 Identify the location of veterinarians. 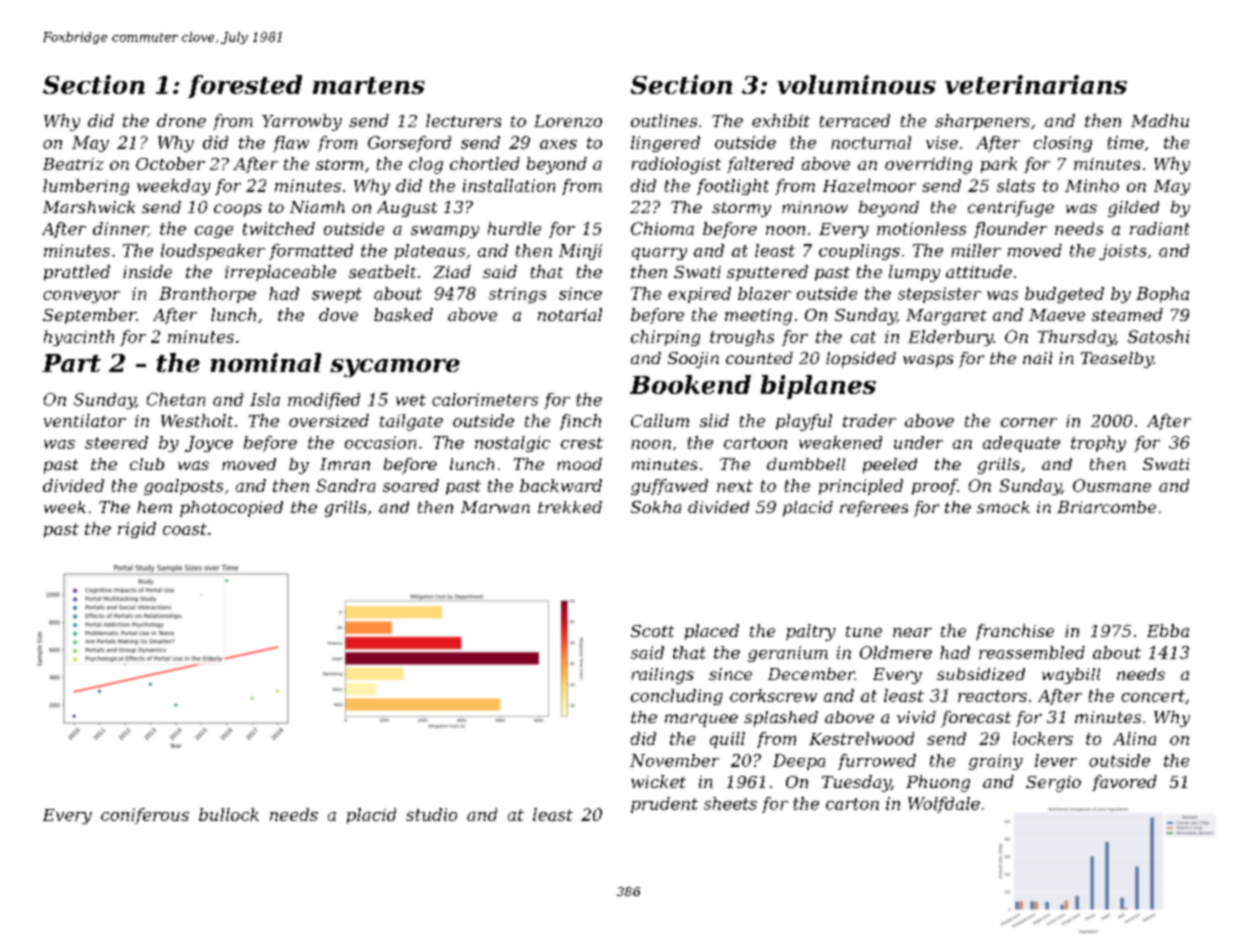
(1036, 84).
